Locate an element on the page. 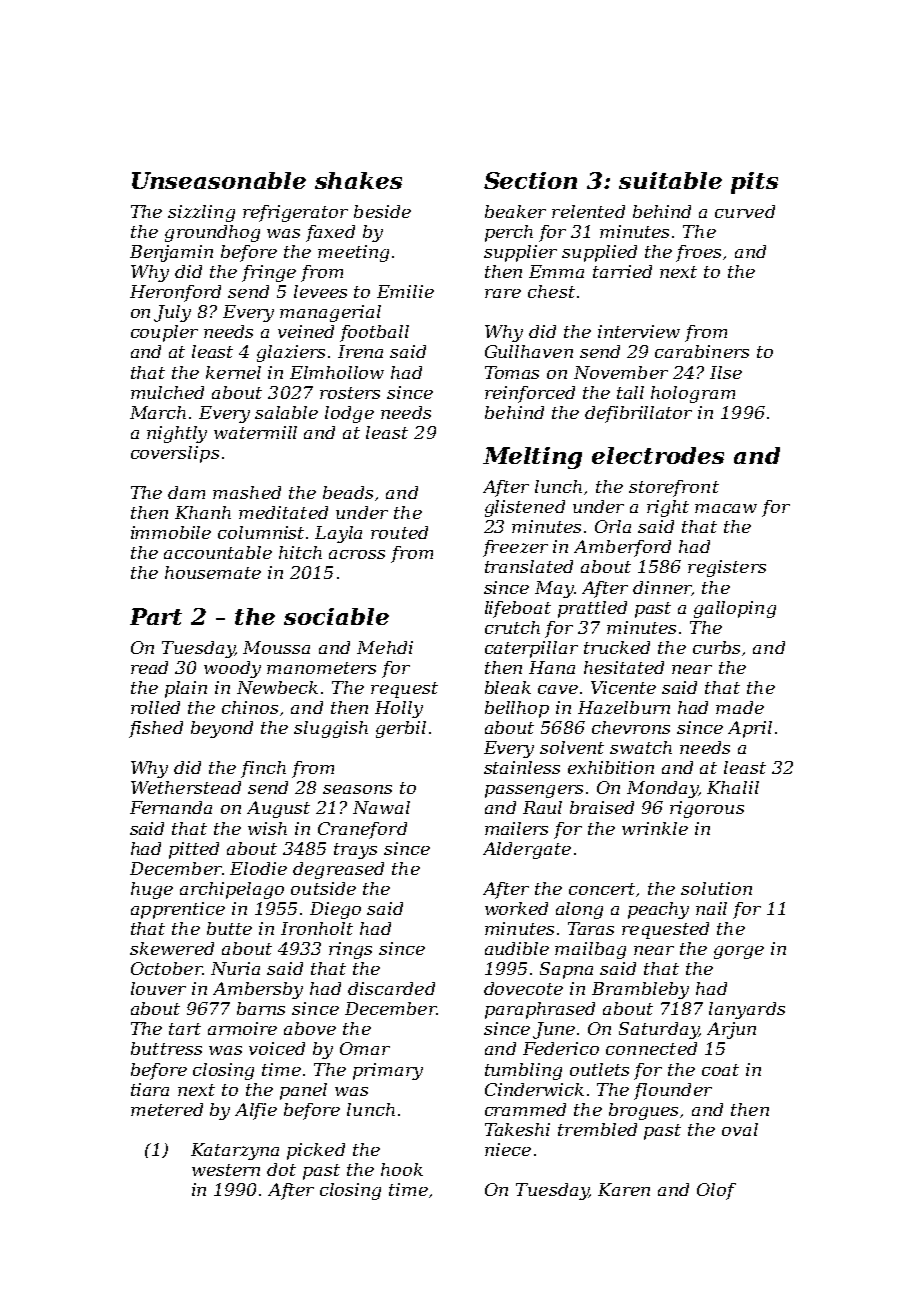 The image size is (924, 1311). Gullhaven is located at coordinates (529, 351).
